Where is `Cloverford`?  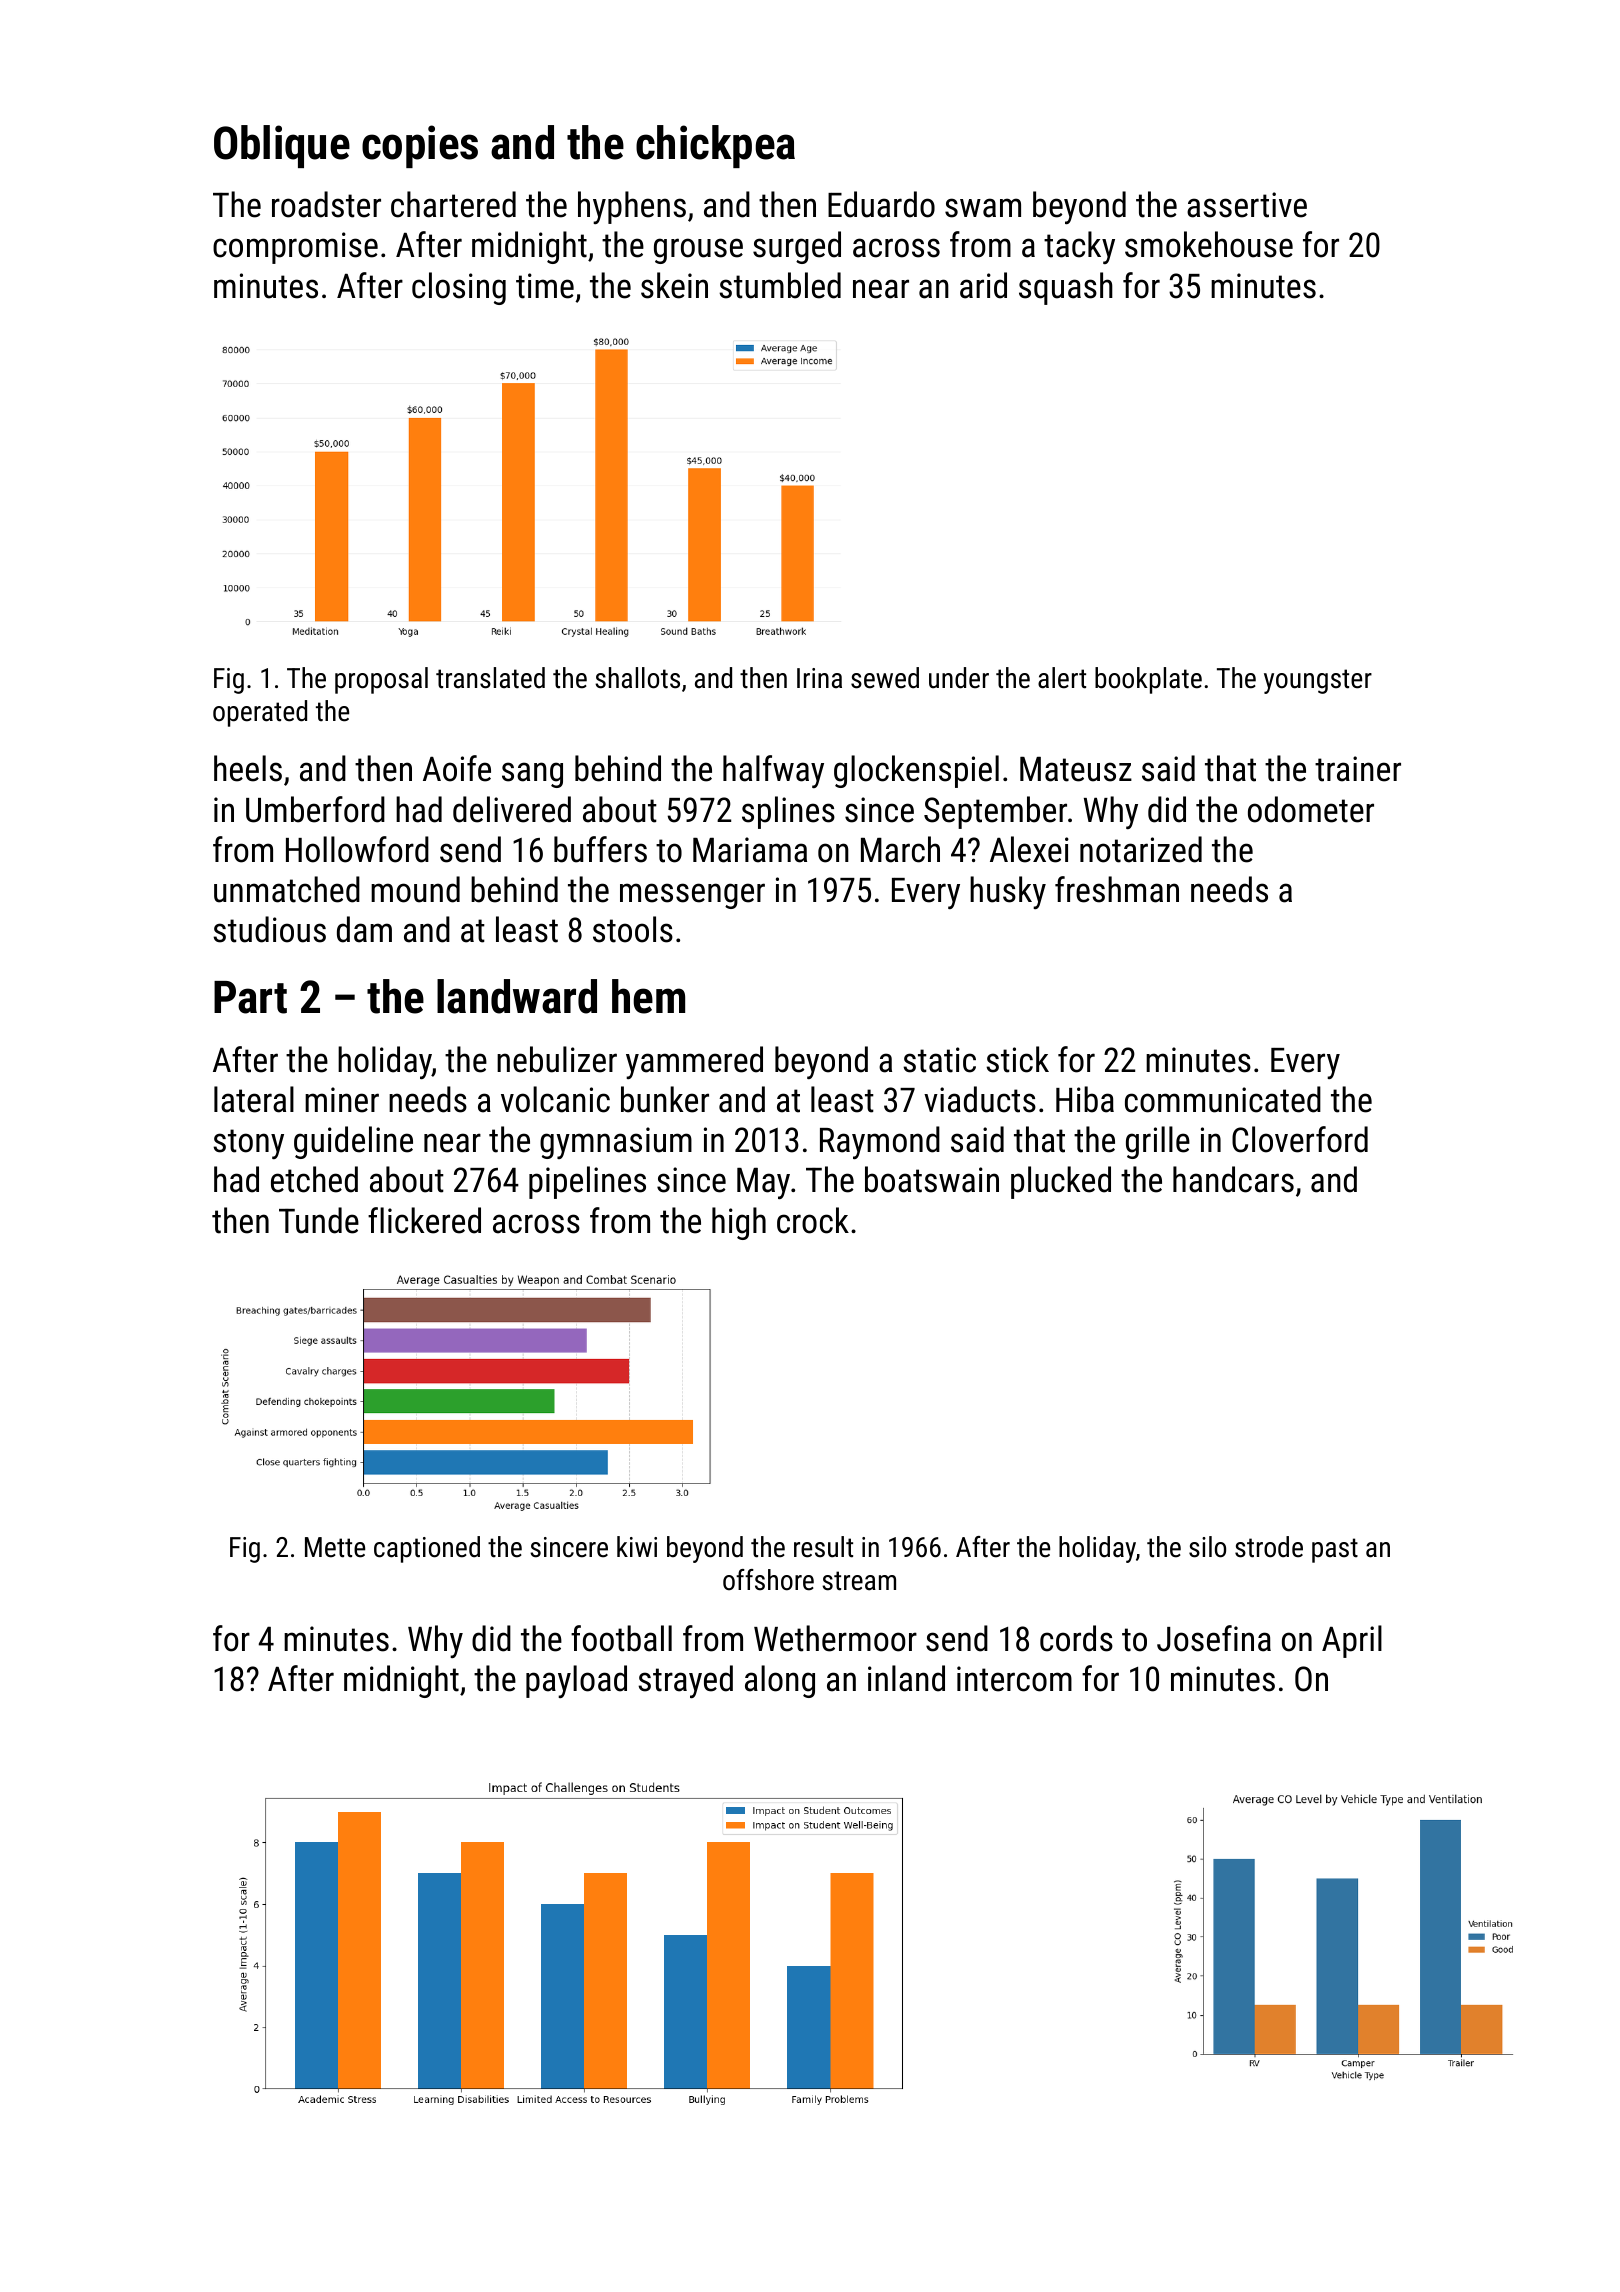 Cloverford is located at coordinates (1300, 1139).
